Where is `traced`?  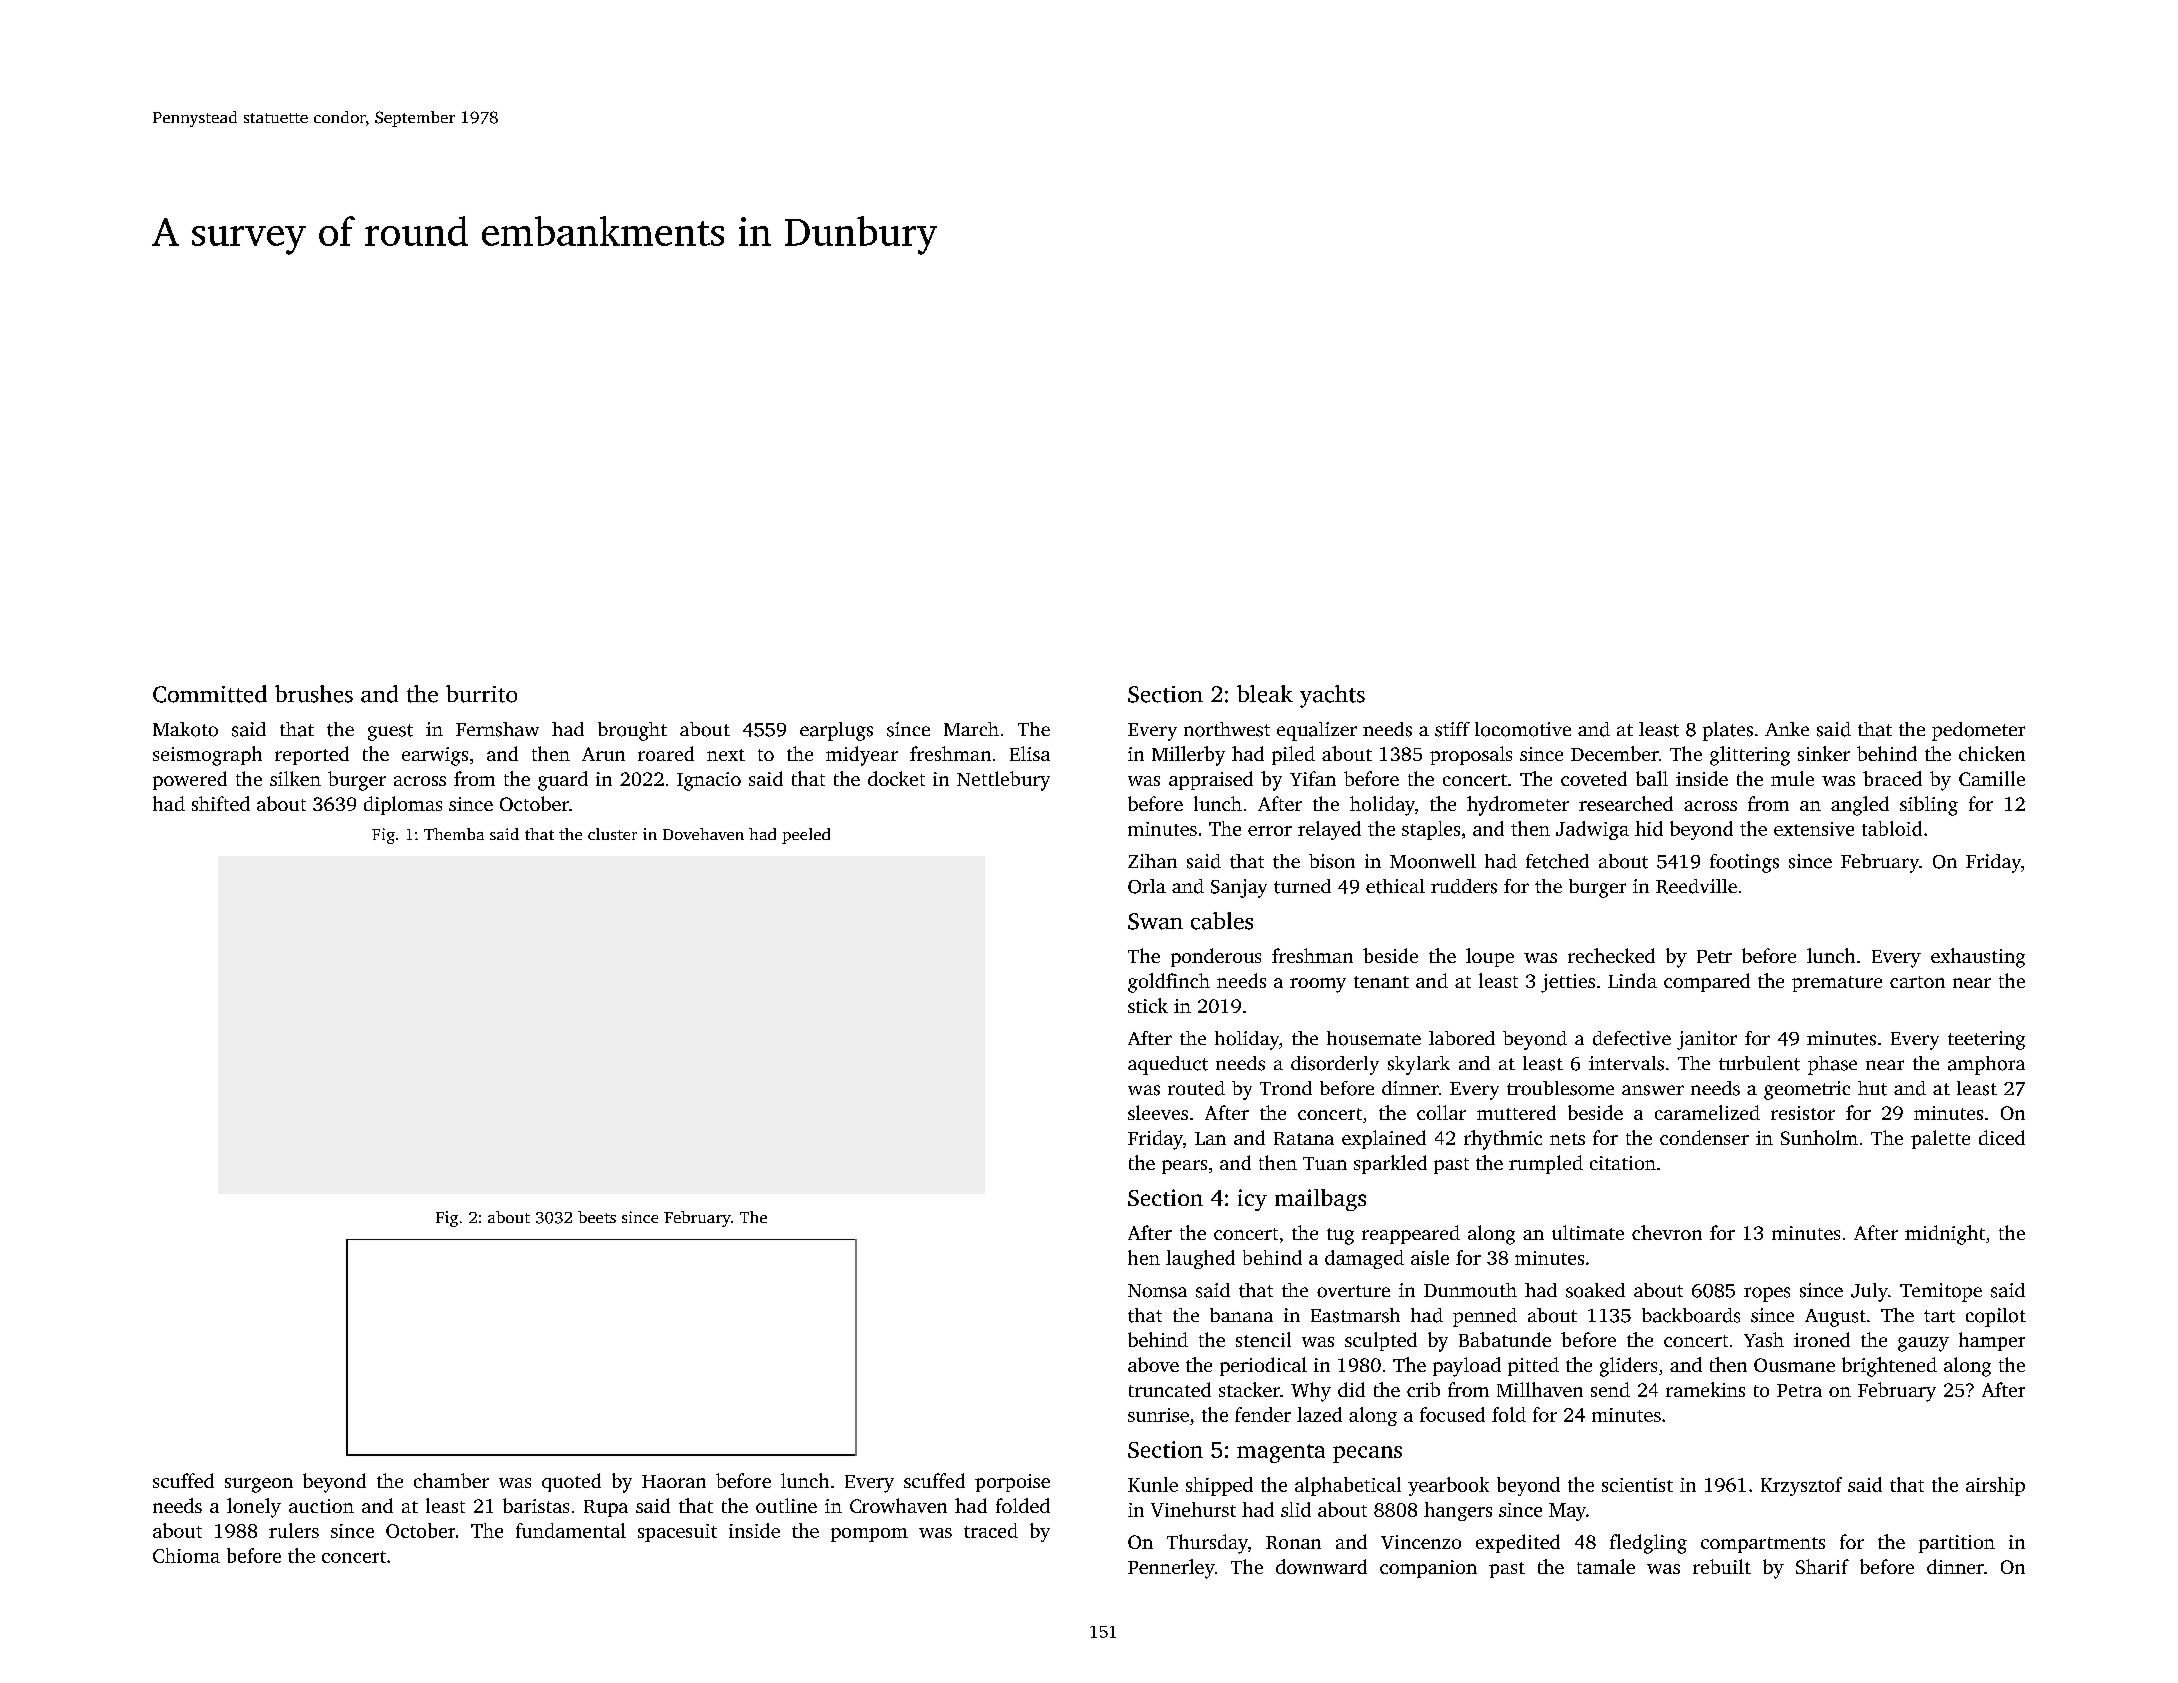 traced is located at coordinates (991, 1530).
